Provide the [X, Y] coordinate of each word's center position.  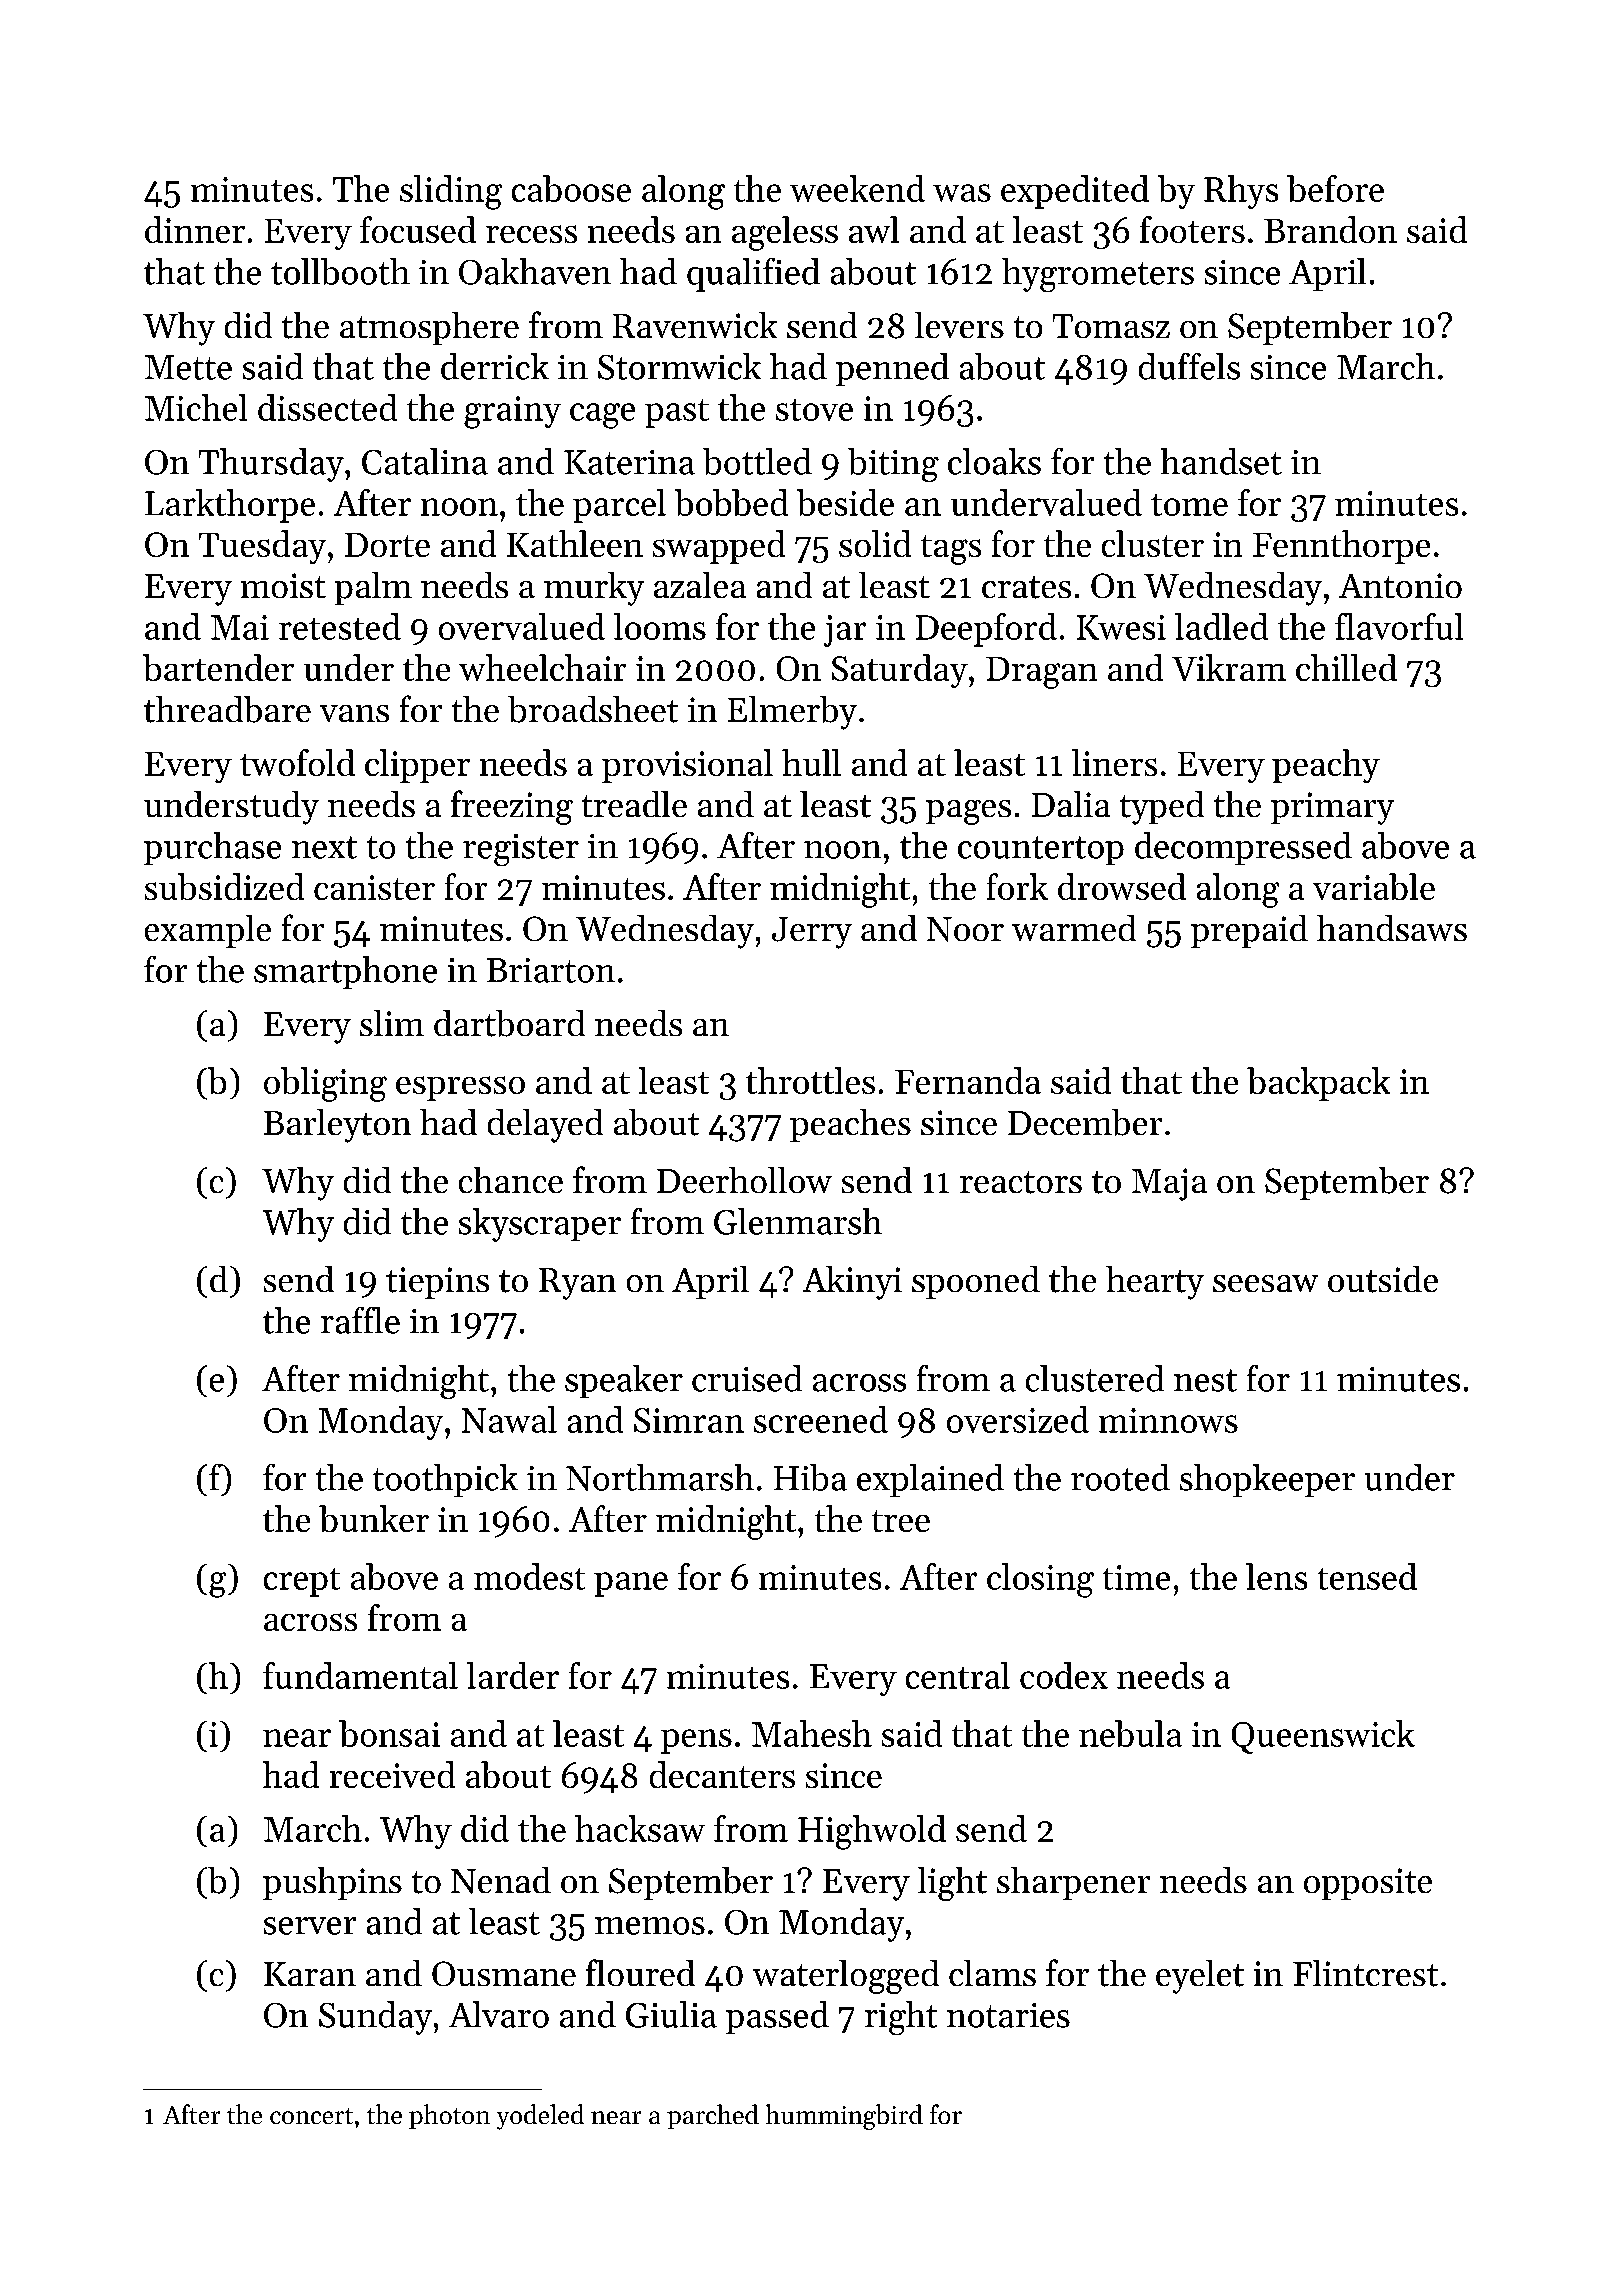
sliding [451, 192]
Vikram [1229, 667]
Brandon [1330, 229]
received [392, 1774]
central [958, 1675]
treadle [634, 804]
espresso [460, 1088]
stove [814, 410]
